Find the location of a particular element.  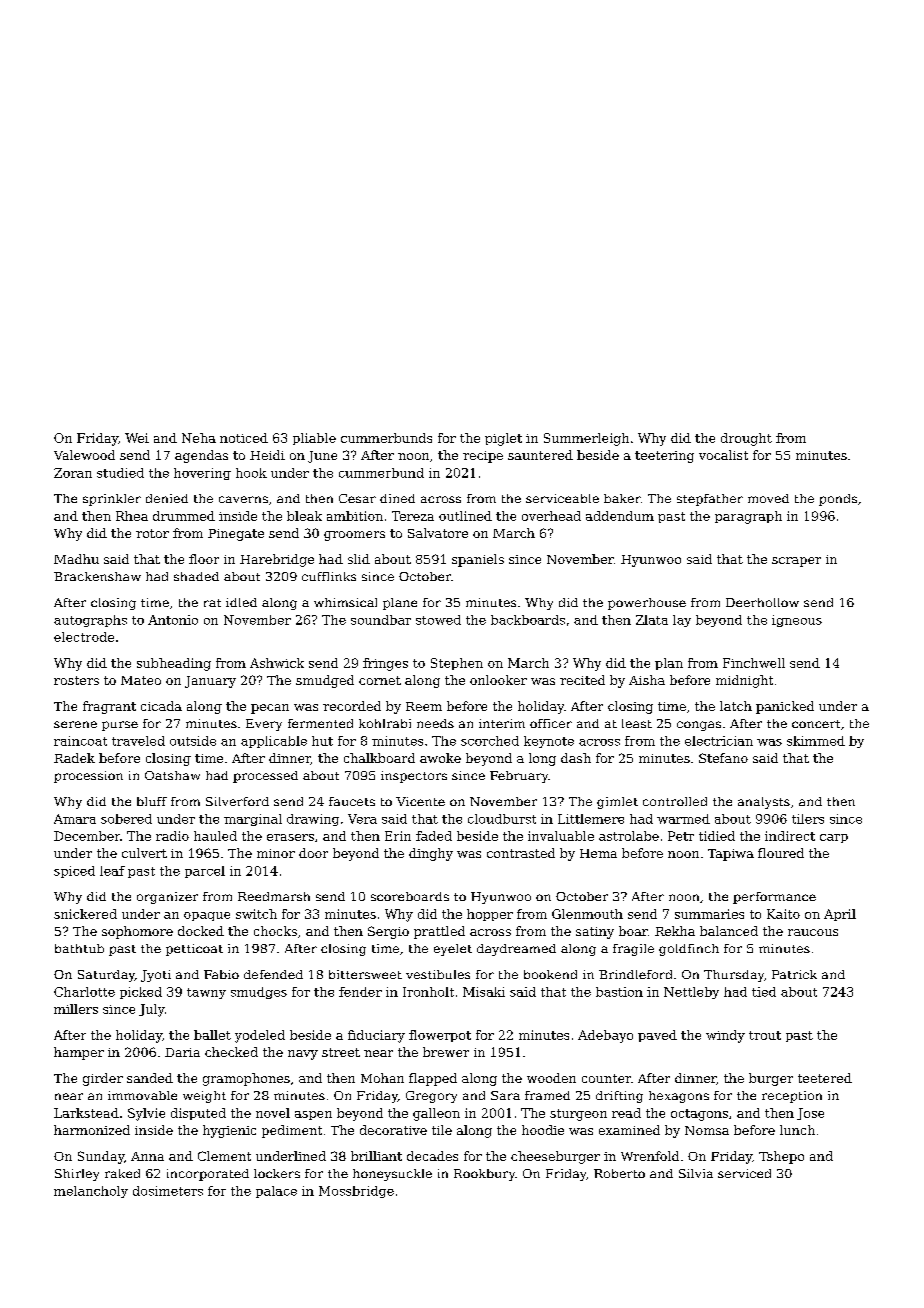

Deerhollow is located at coordinates (762, 602).
